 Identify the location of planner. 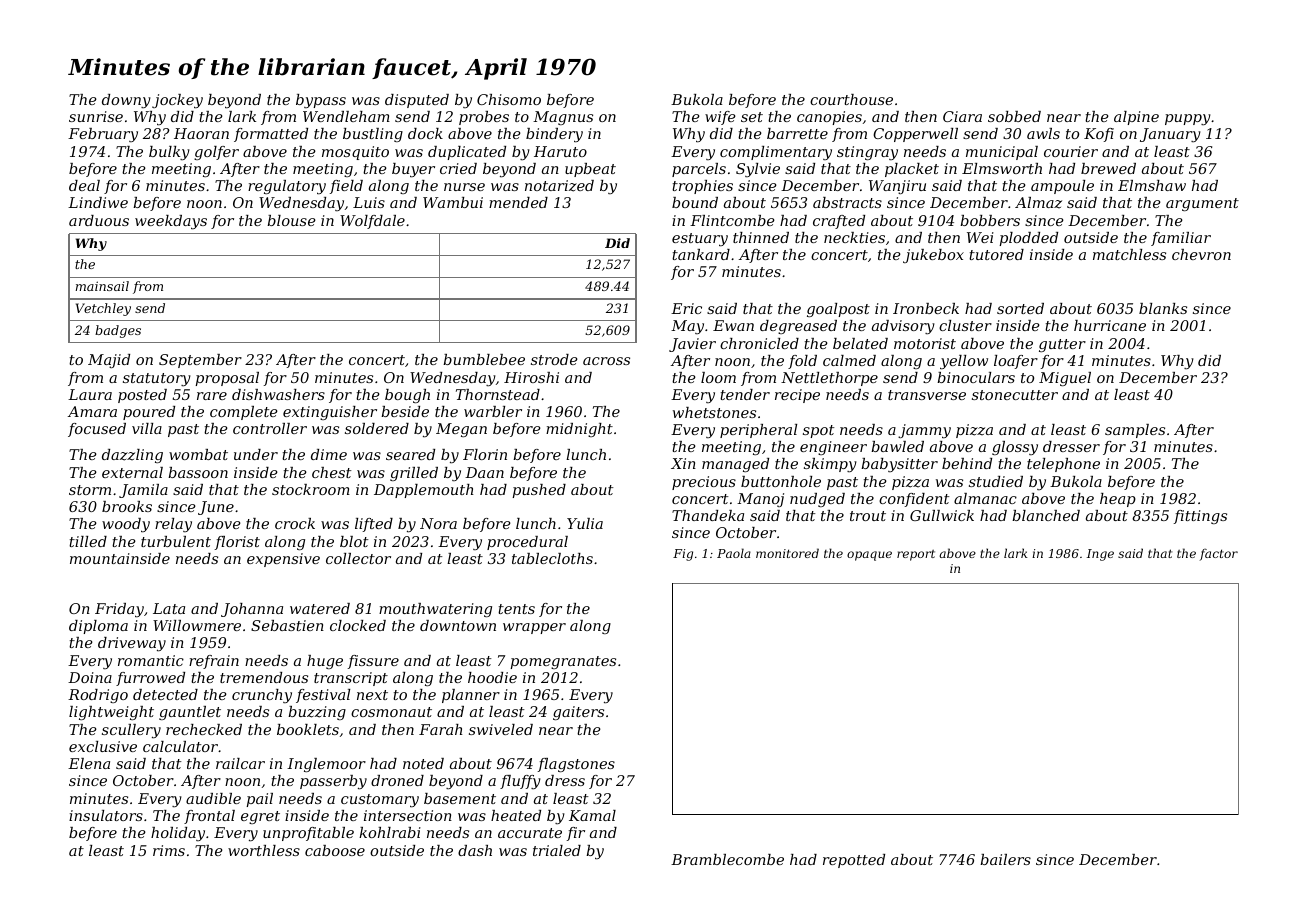
(471, 696).
